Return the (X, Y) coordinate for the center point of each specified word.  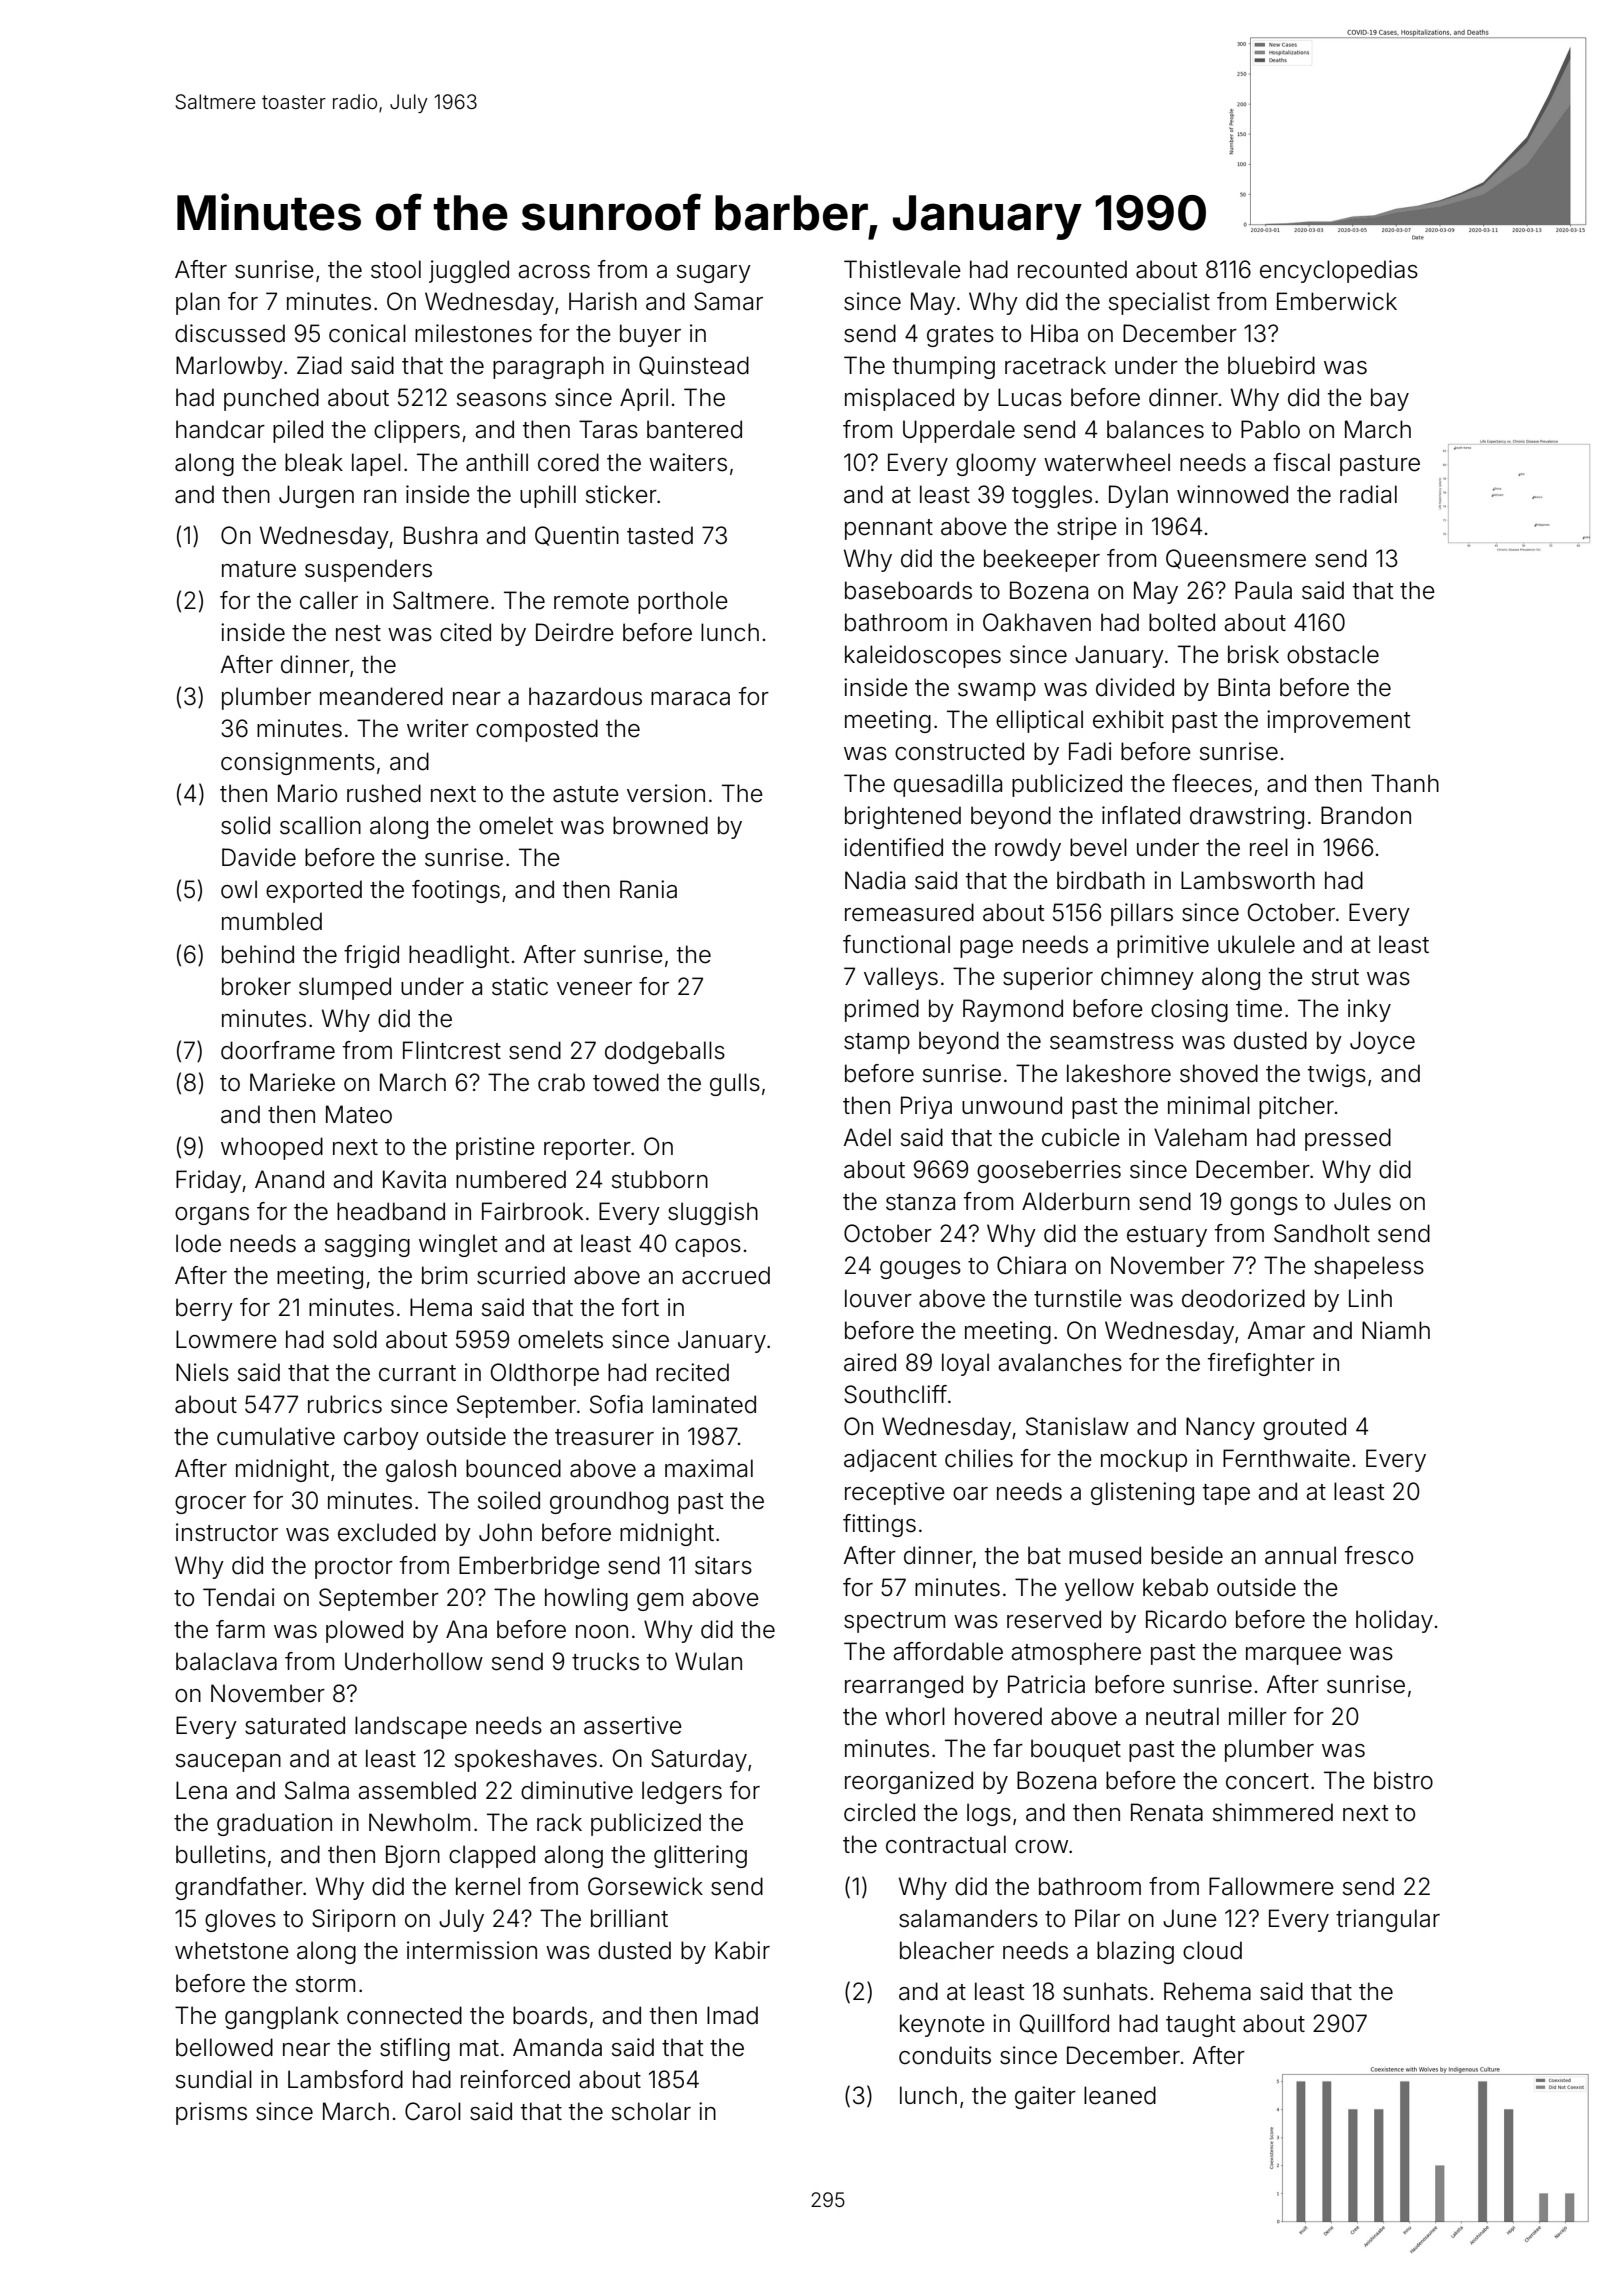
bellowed (224, 2047)
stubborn (660, 1179)
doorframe (278, 1050)
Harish (603, 301)
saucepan (228, 1763)
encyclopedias (1339, 271)
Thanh (1405, 783)
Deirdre (575, 632)
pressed (1348, 1139)
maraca (690, 699)
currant (417, 1373)
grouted (1304, 1428)
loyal (965, 1364)
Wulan (708, 1661)
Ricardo (1186, 1619)
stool (396, 269)
